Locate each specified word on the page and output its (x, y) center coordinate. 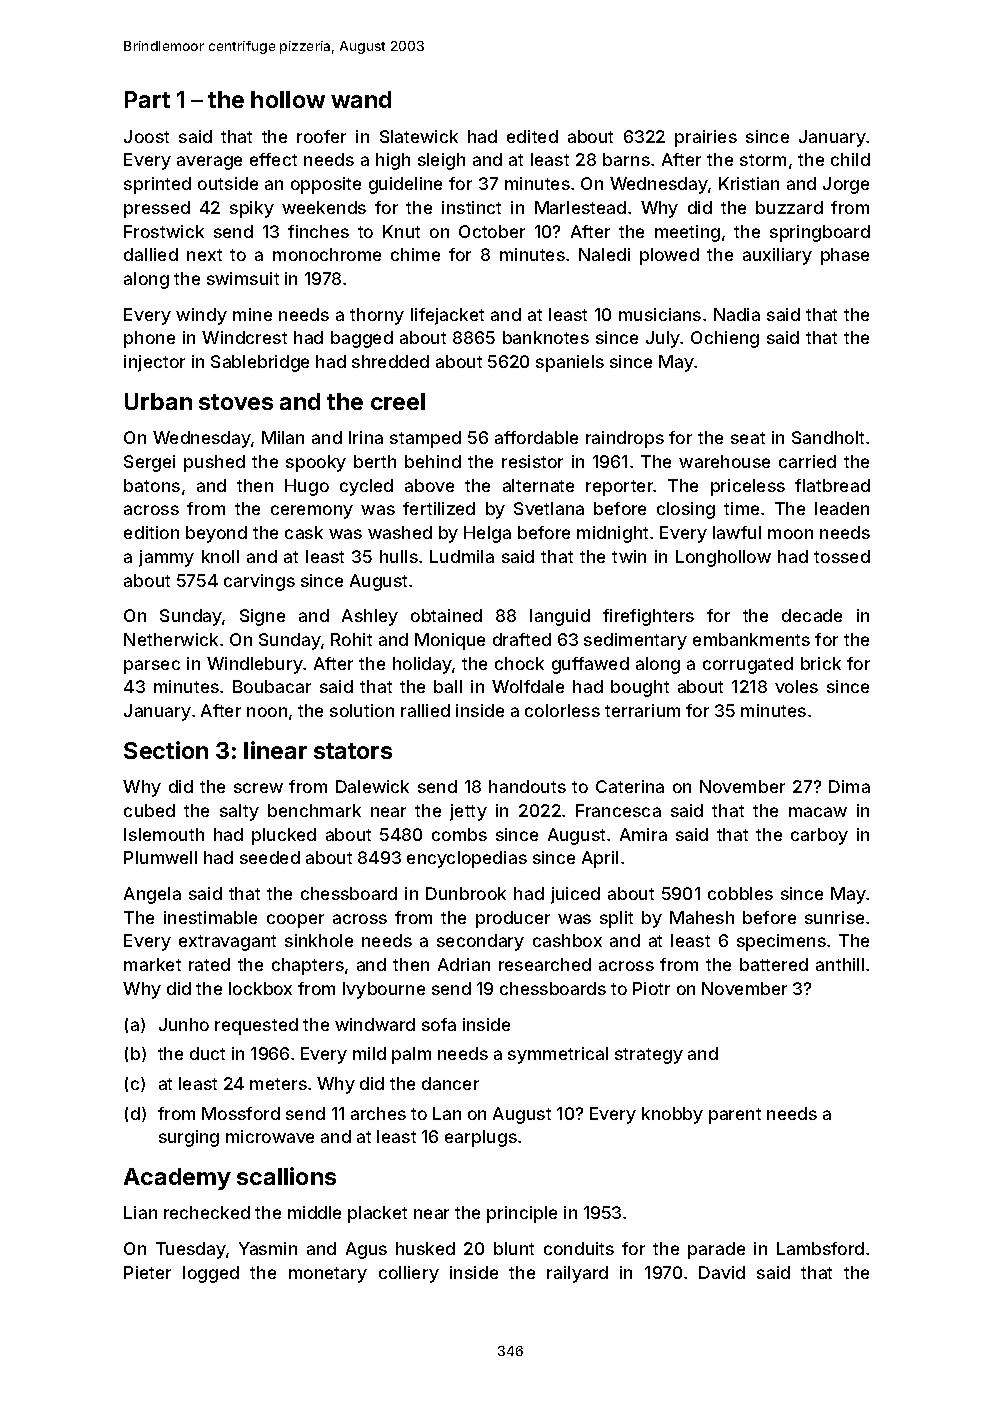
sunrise (834, 917)
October (492, 231)
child (850, 159)
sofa (439, 1024)
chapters (308, 966)
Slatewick (419, 136)
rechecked (207, 1212)
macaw (818, 812)
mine (252, 314)
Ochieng (725, 339)
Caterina (630, 786)
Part (147, 99)
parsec (152, 667)
